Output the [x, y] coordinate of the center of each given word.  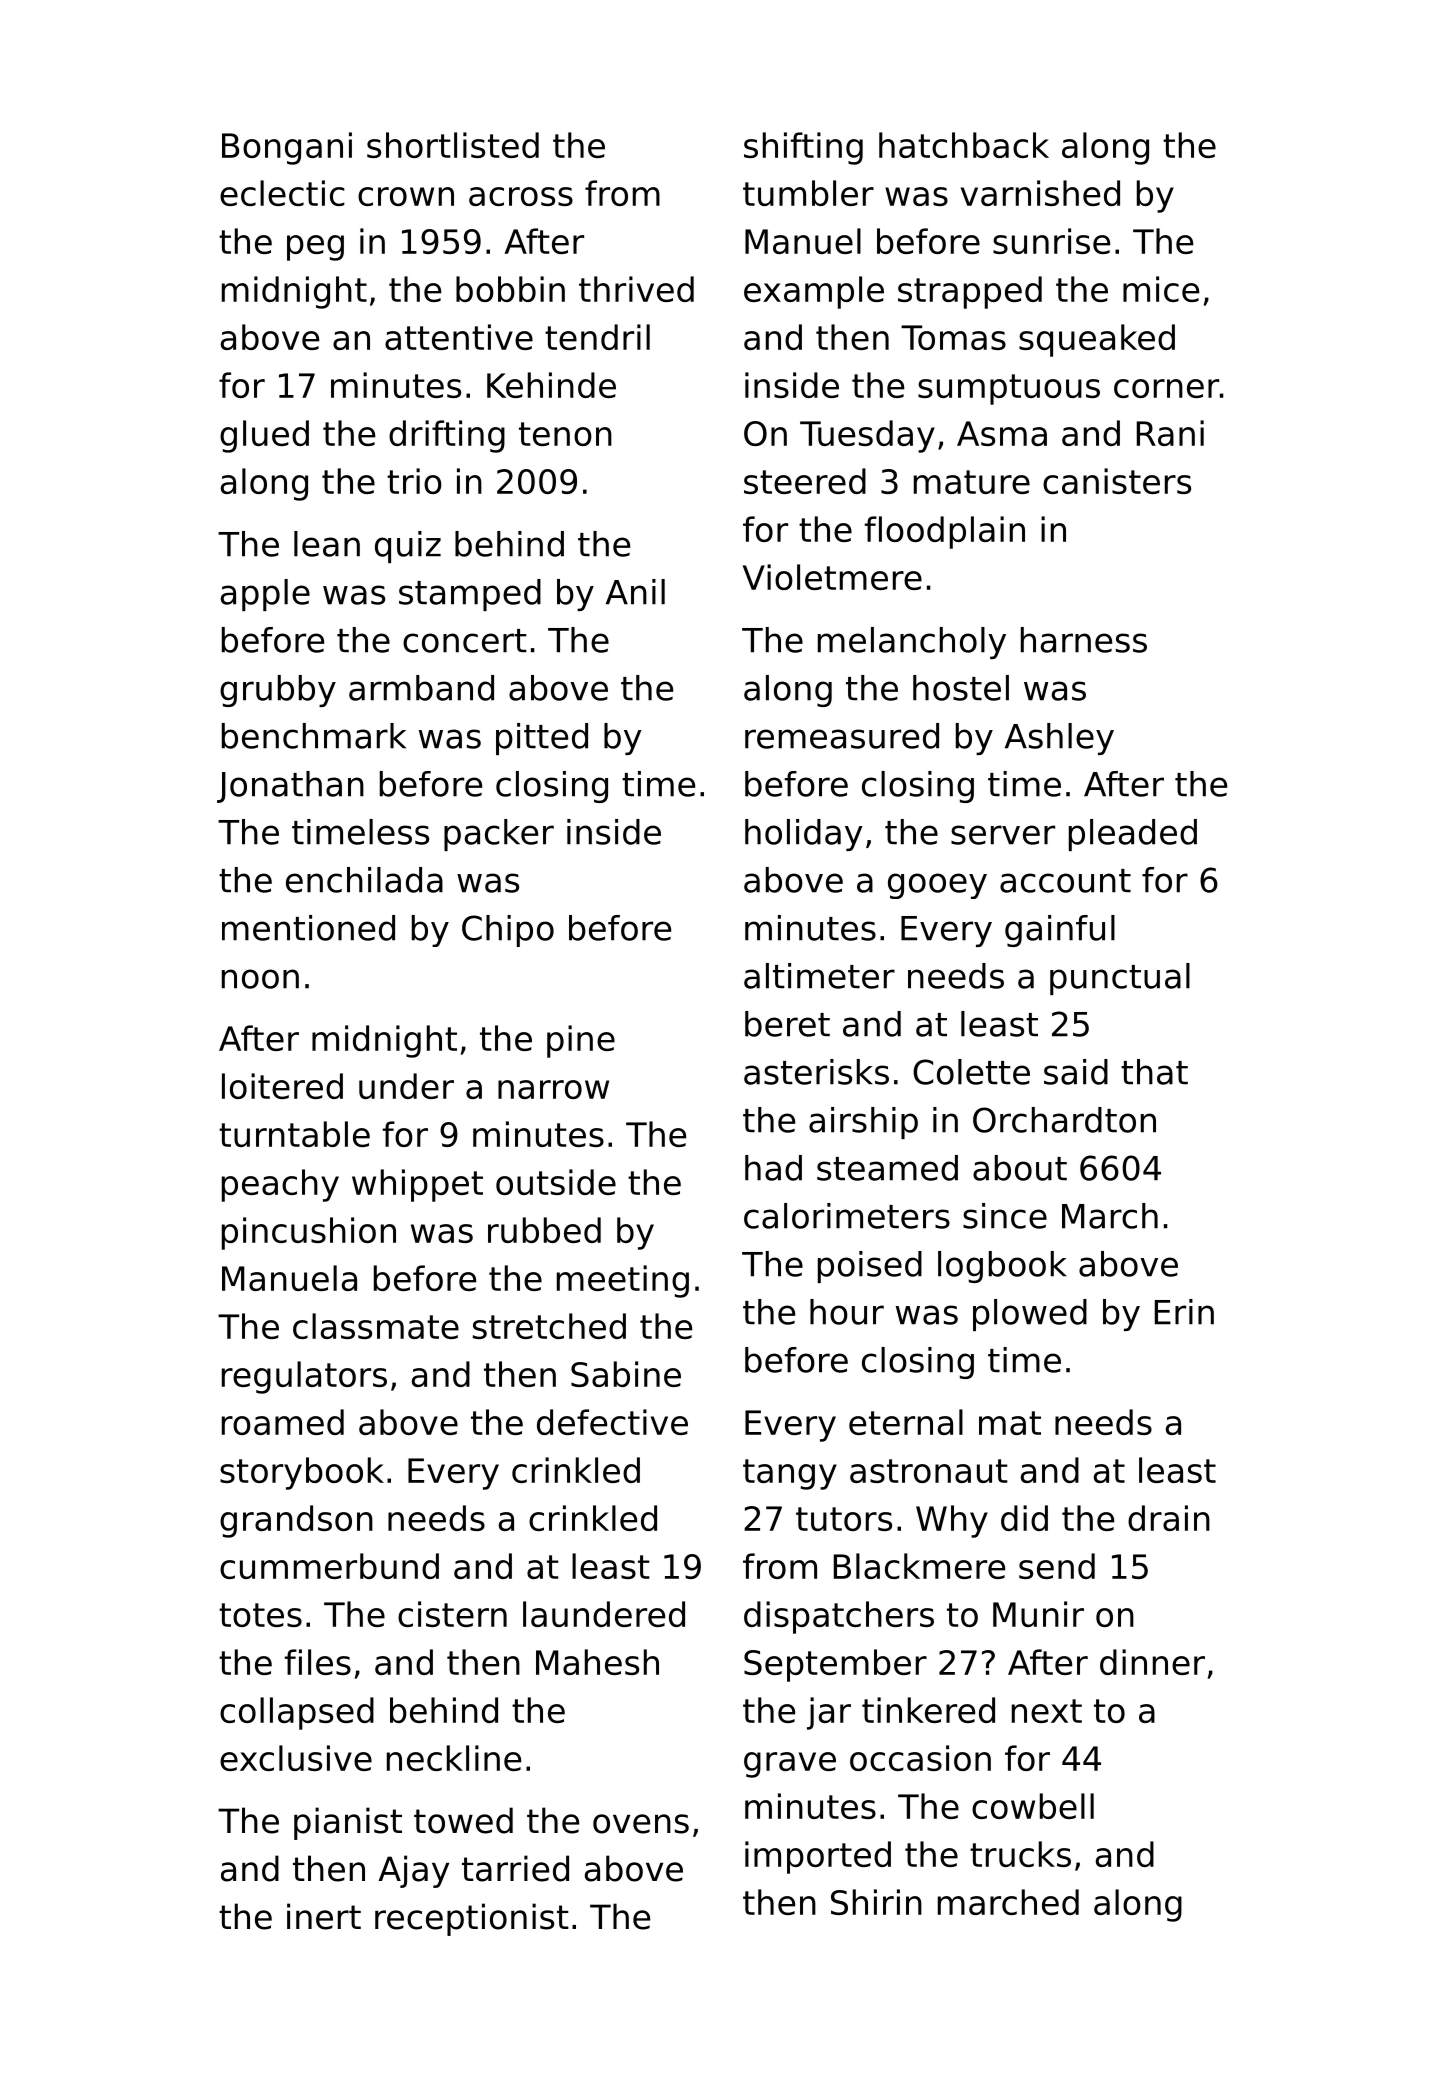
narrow [553, 1089]
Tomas [953, 337]
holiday [804, 835]
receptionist [472, 1919]
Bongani [287, 148]
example [814, 292]
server [1003, 835]
